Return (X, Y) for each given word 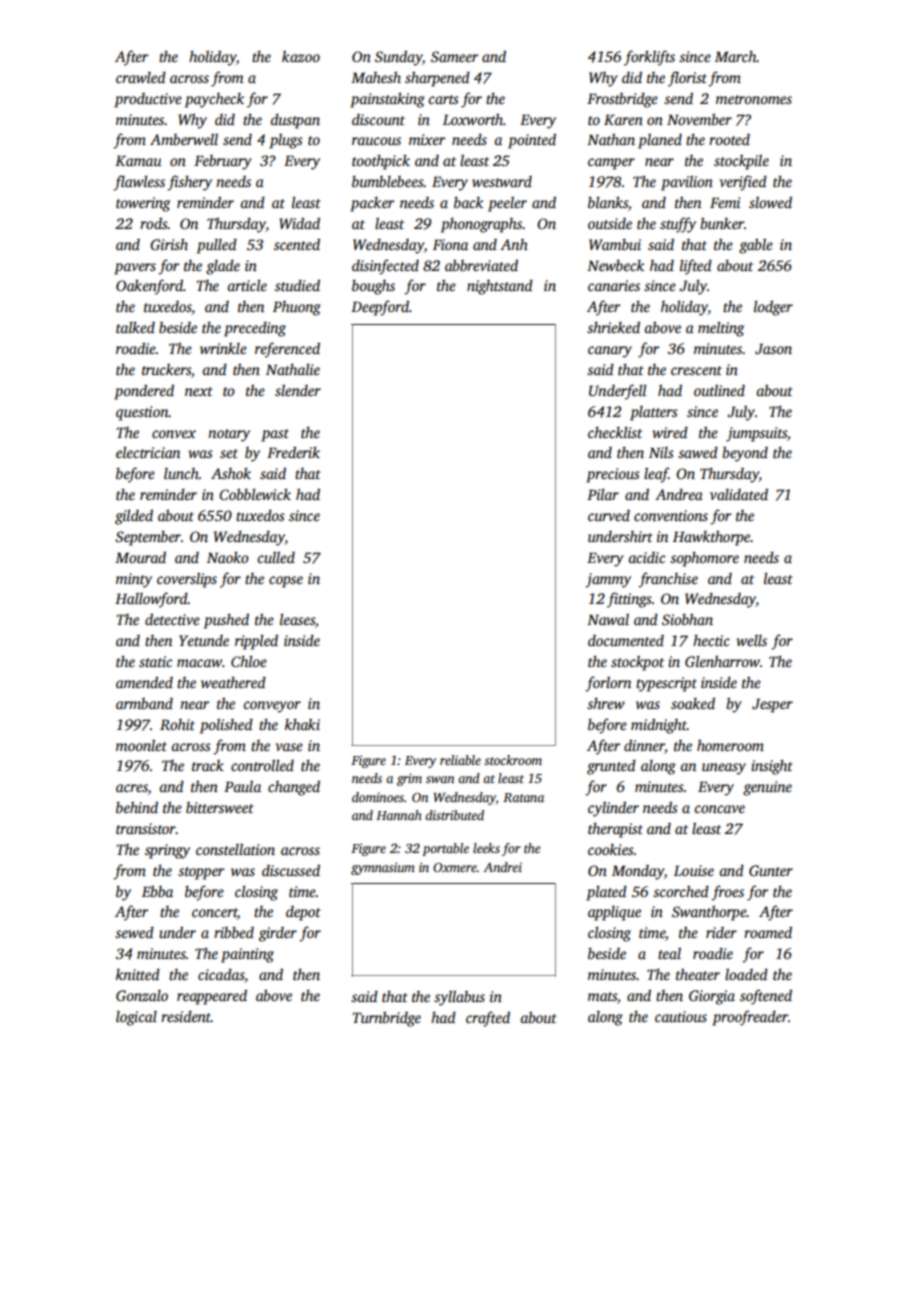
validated (739, 494)
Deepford (380, 308)
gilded (134, 517)
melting (721, 329)
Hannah (399, 815)
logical (136, 1018)
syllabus (459, 998)
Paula (242, 786)
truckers (166, 369)
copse (286, 582)
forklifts (649, 58)
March (736, 56)
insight (772, 767)
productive (148, 100)
